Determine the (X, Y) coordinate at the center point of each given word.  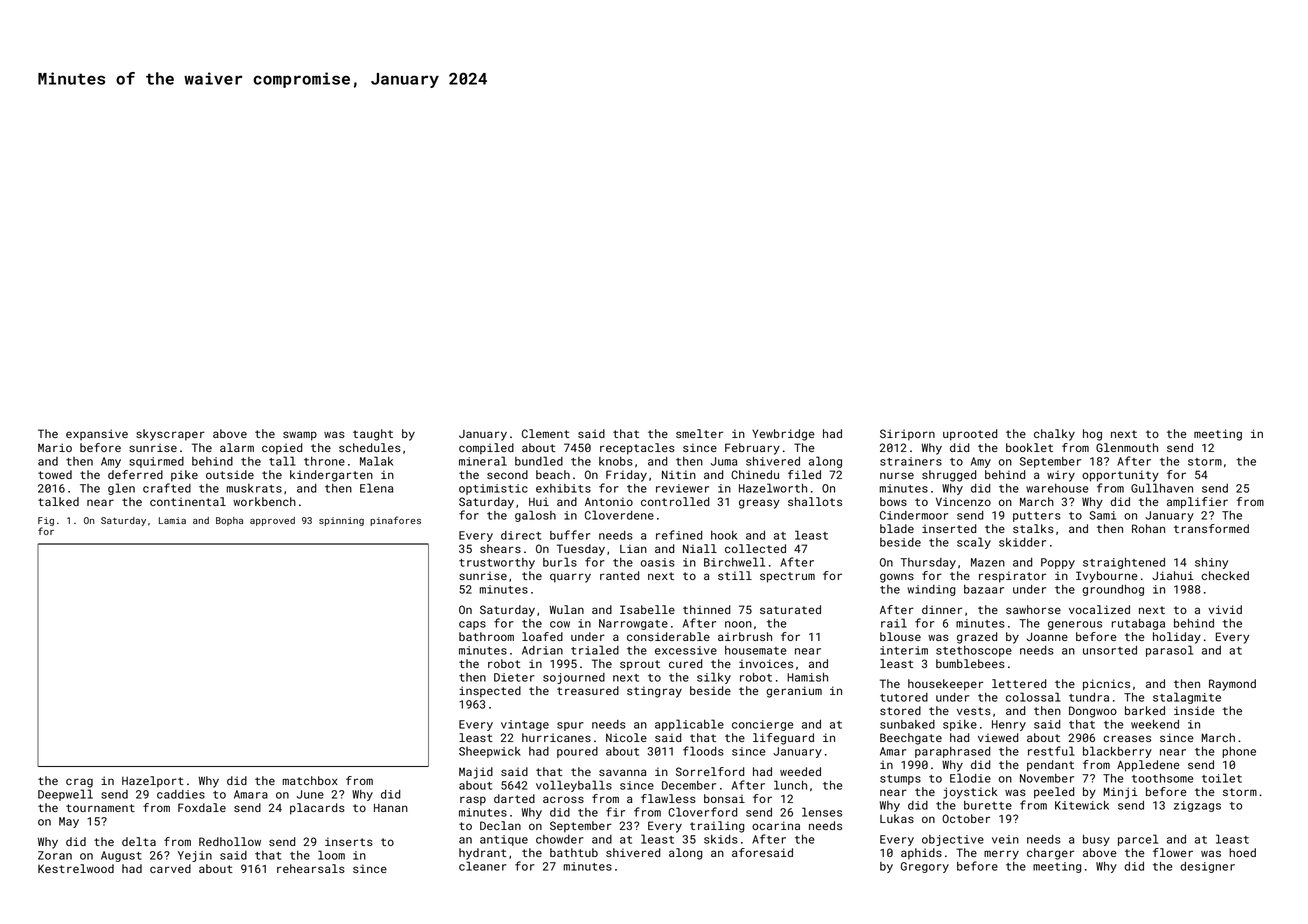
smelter (699, 433)
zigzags (1197, 806)
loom (331, 855)
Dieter (514, 677)
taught (373, 435)
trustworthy (497, 563)
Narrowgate (633, 624)
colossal (1033, 697)
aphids (921, 854)
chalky (1054, 435)
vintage (525, 725)
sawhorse (1033, 609)
